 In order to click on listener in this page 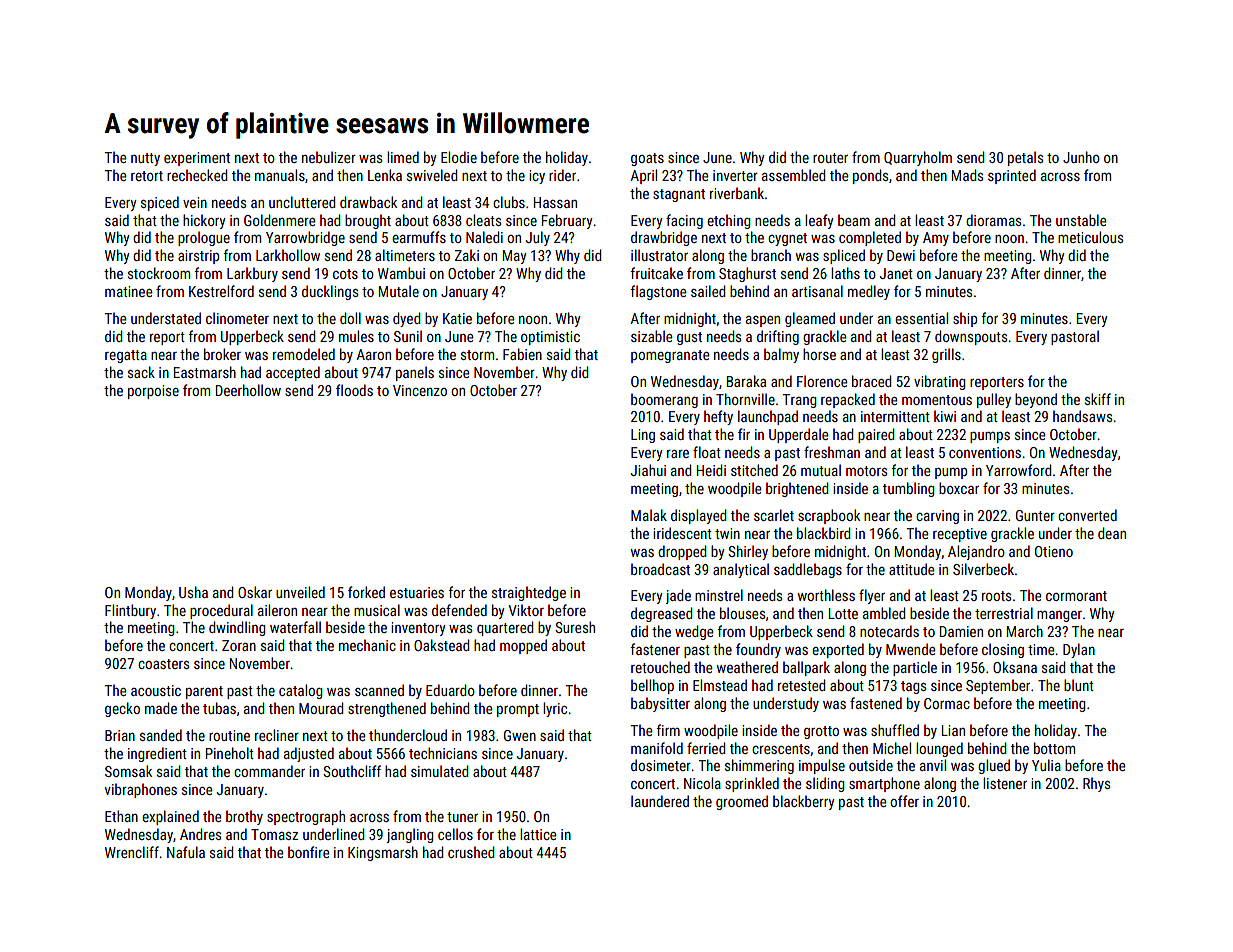, I will do `click(1005, 783)`.
